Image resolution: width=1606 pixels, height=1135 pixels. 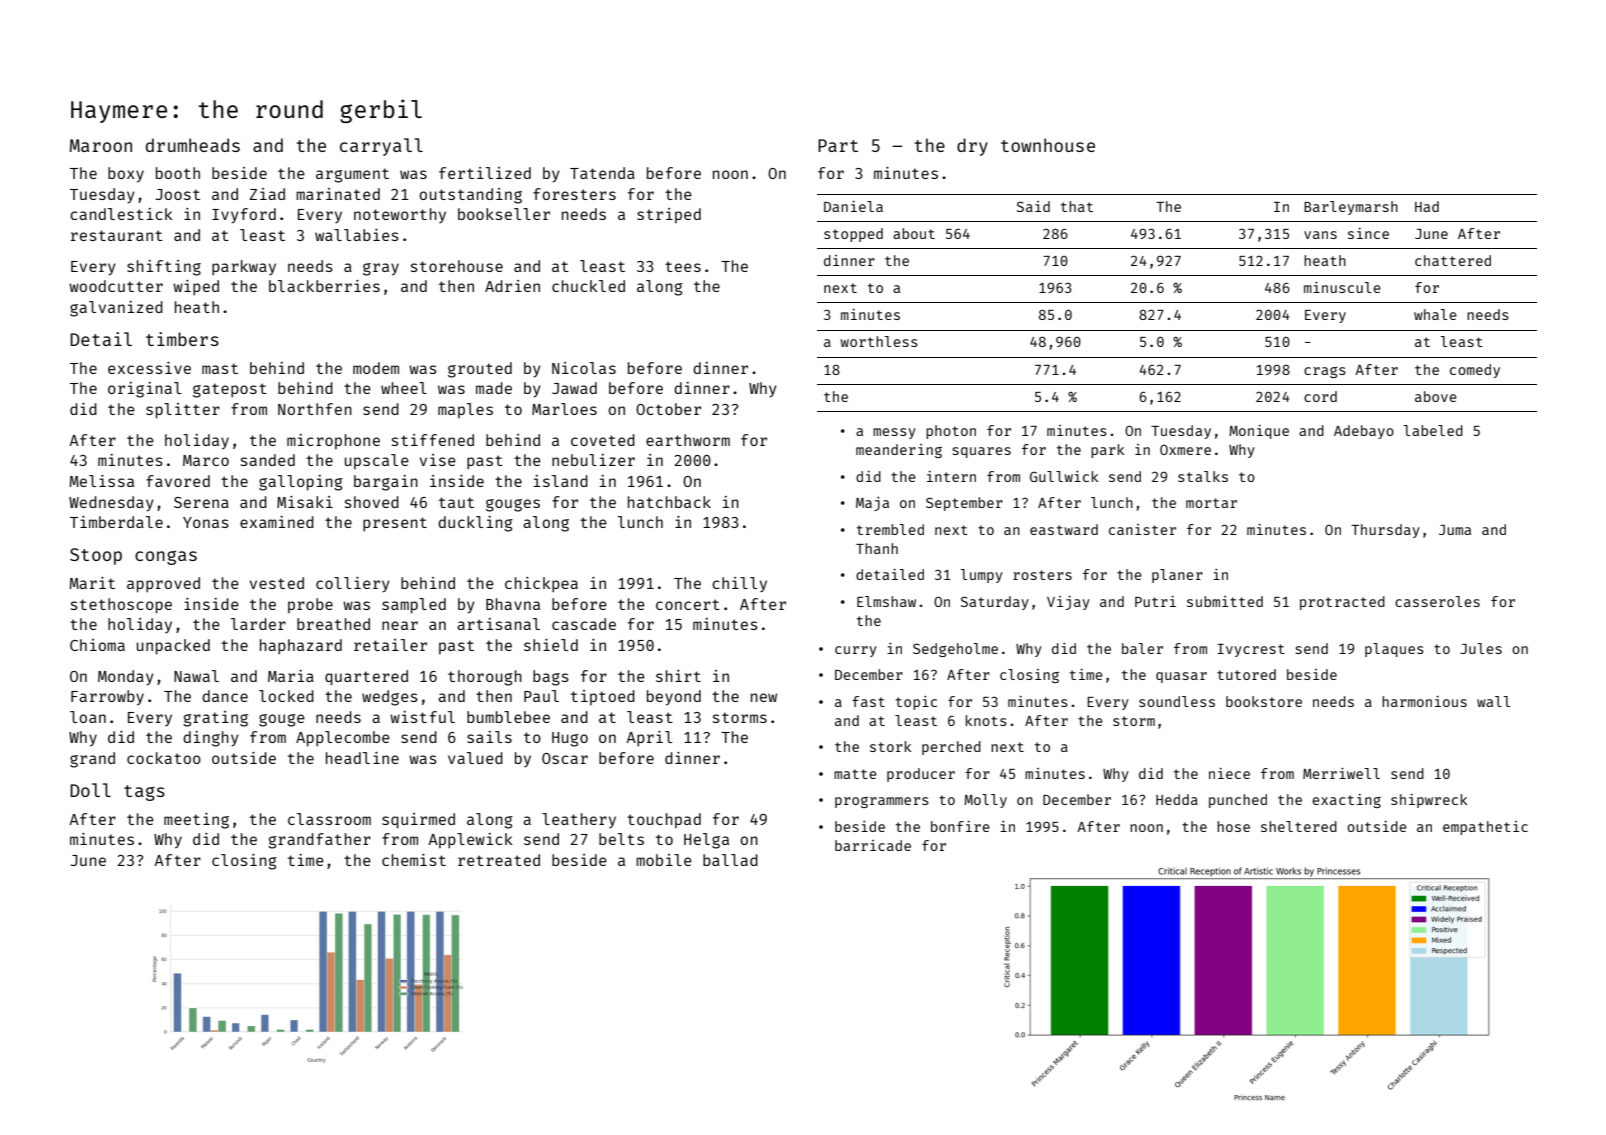 What do you see at coordinates (838, 145) in the screenshot?
I see `Part` at bounding box center [838, 145].
